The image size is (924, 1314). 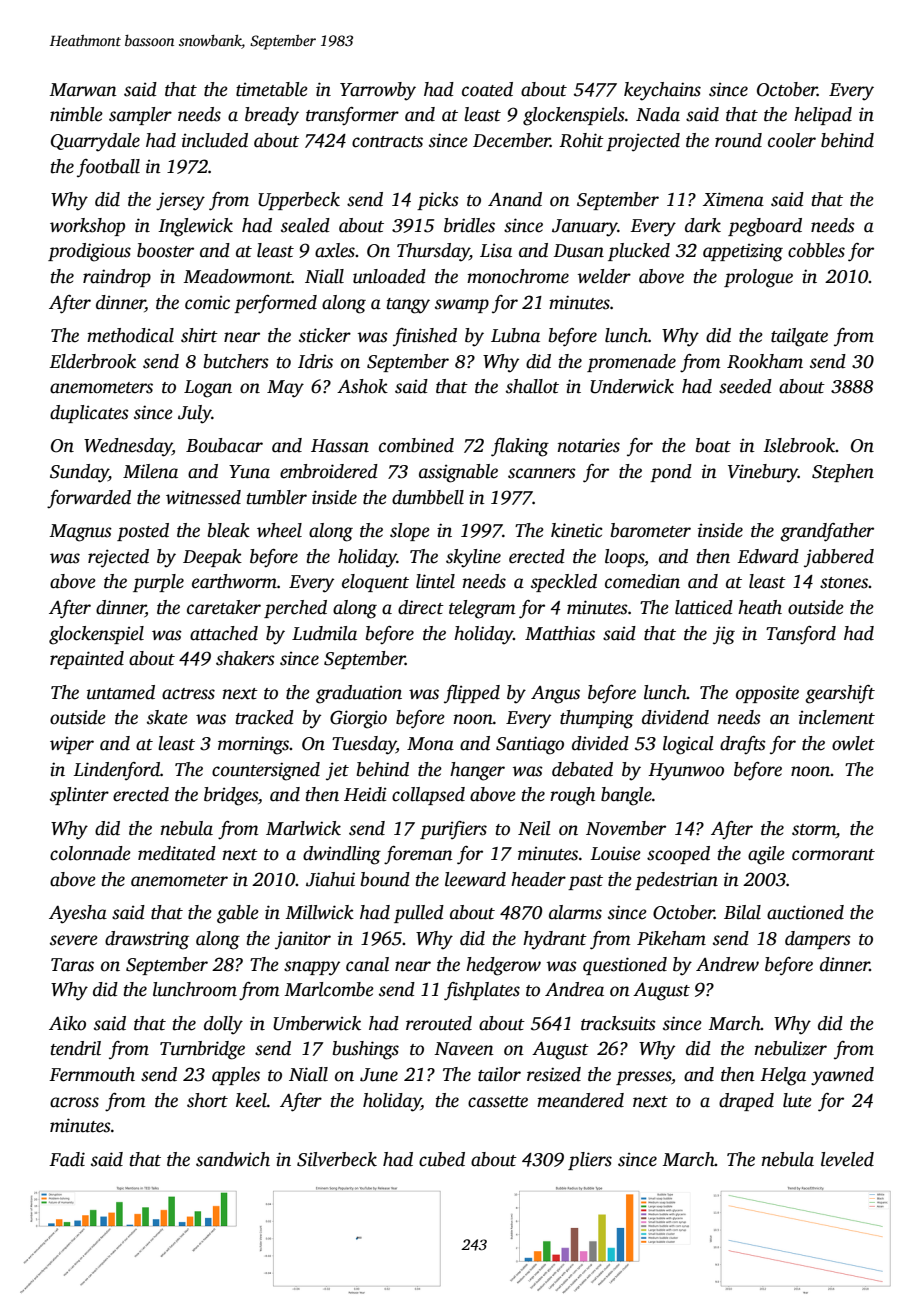 I want to click on dividend, so click(x=675, y=717).
